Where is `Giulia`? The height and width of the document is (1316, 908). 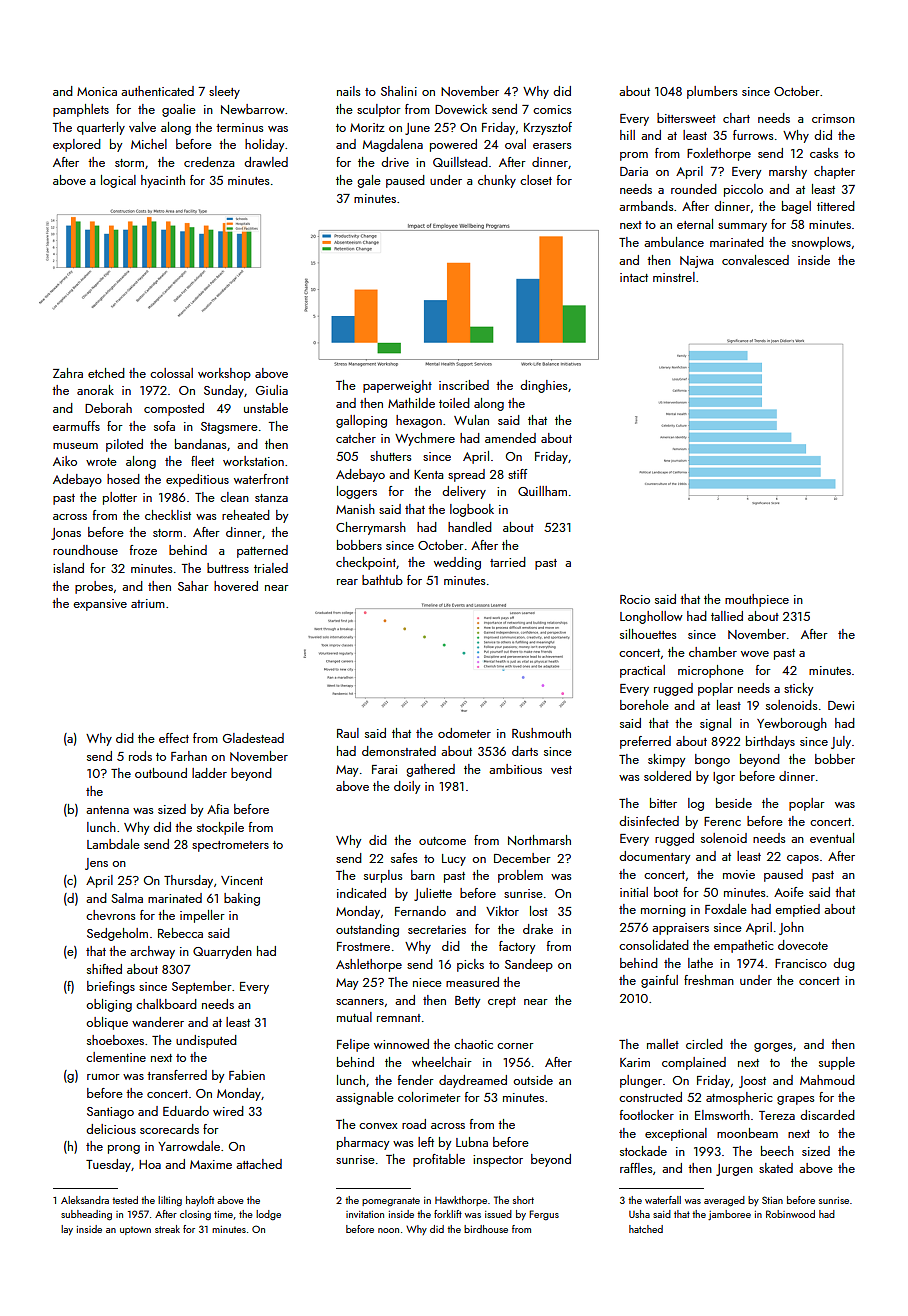
Giulia is located at coordinates (272, 390).
